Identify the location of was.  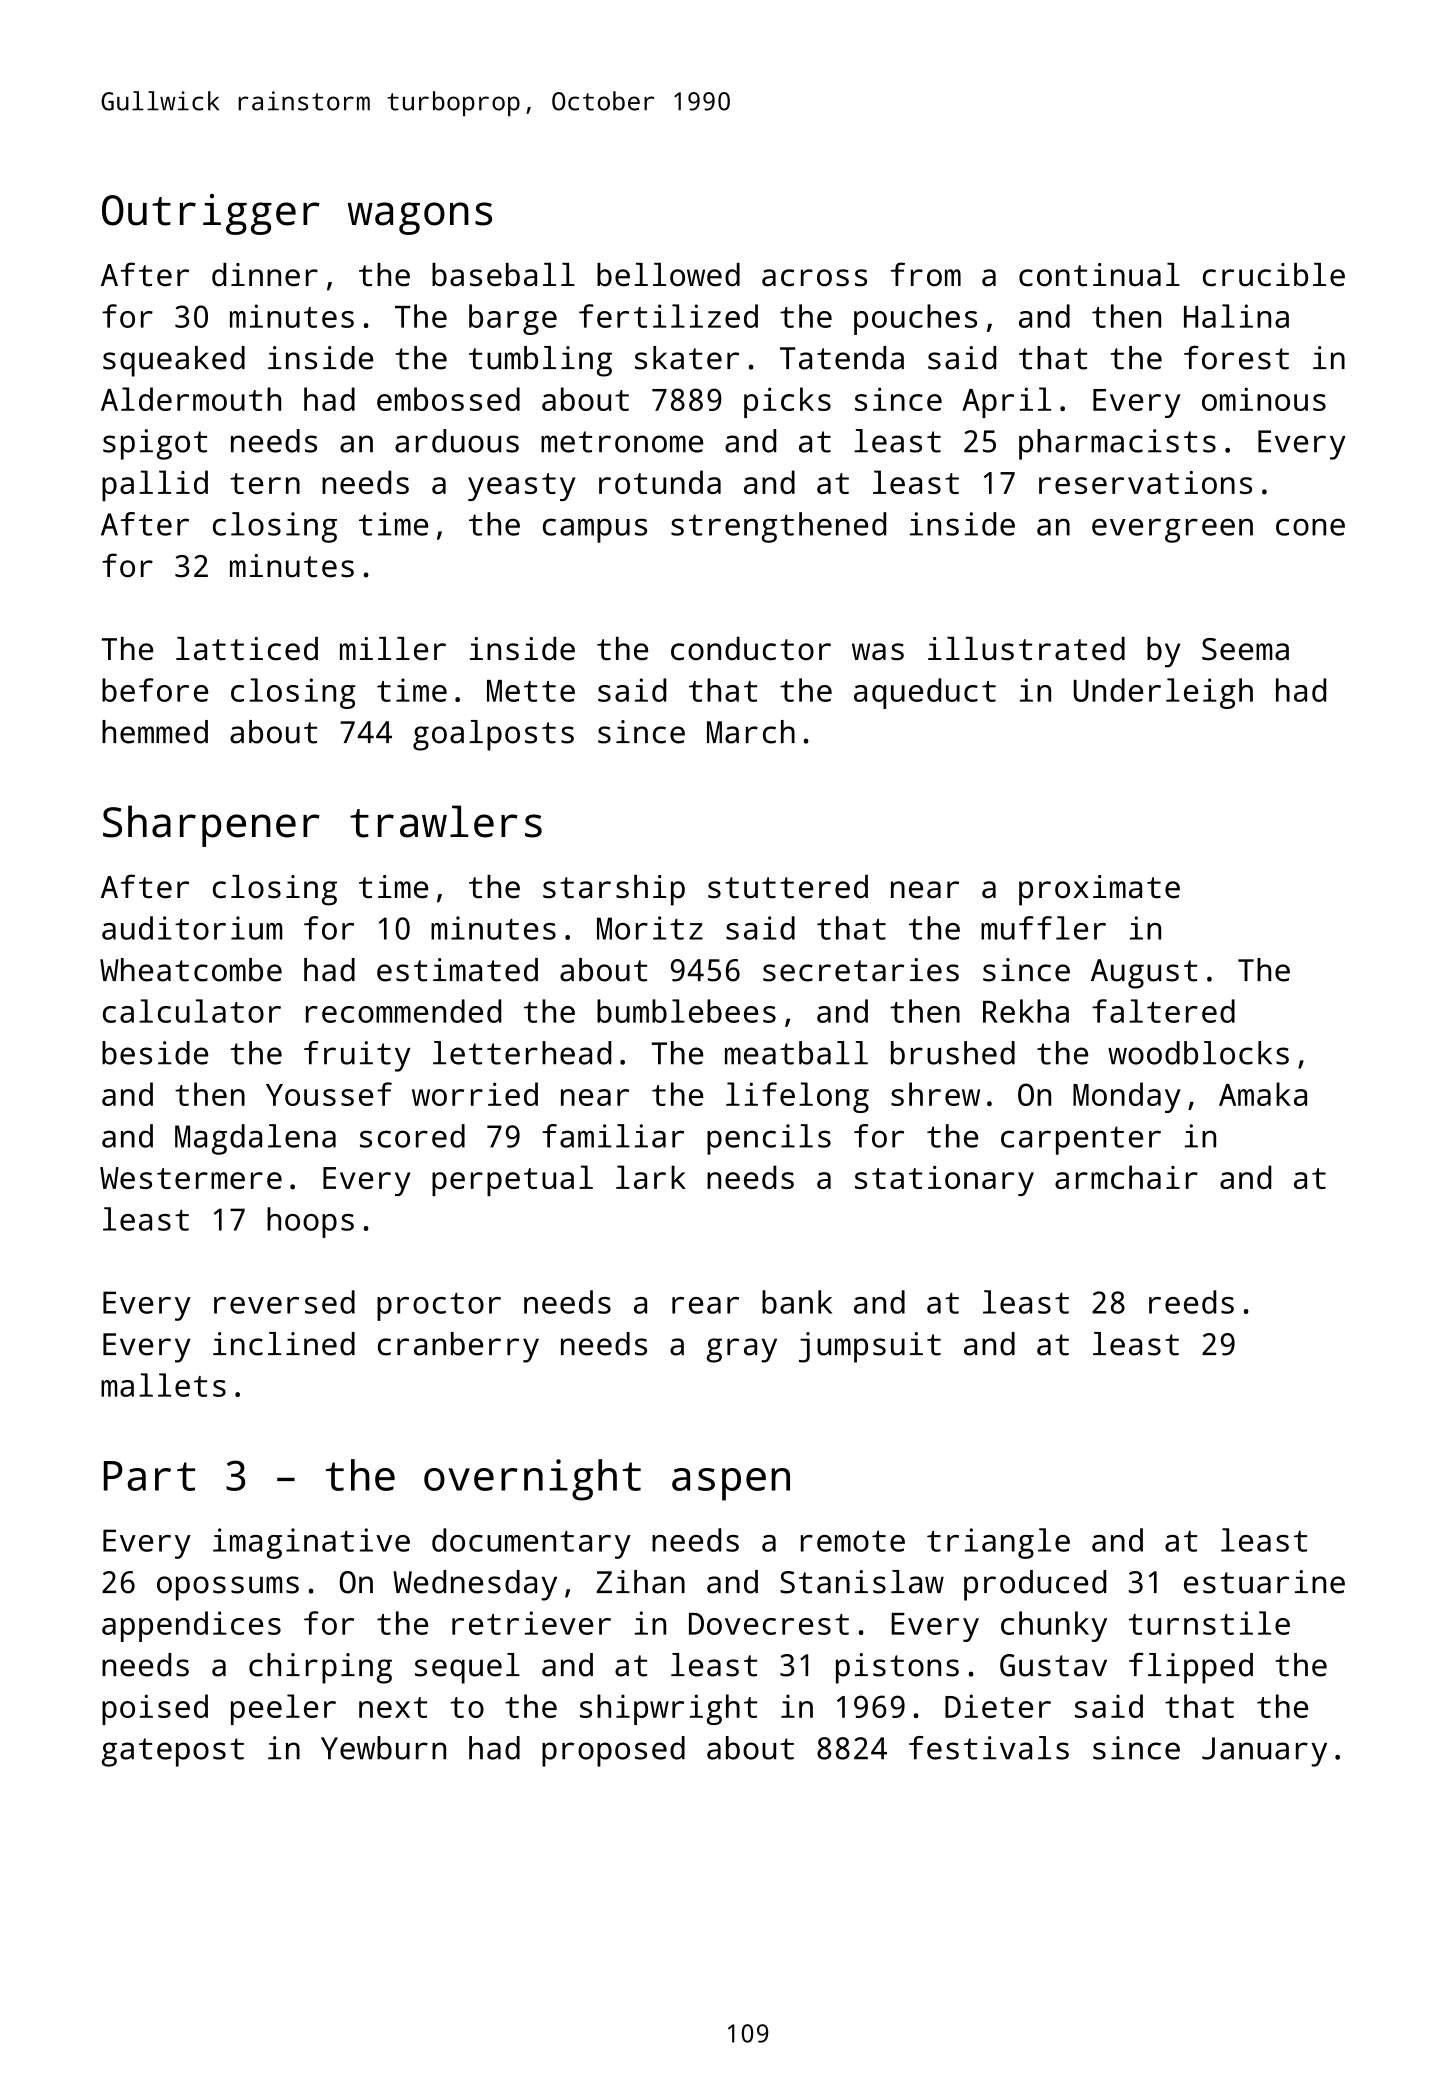
(878, 652).
